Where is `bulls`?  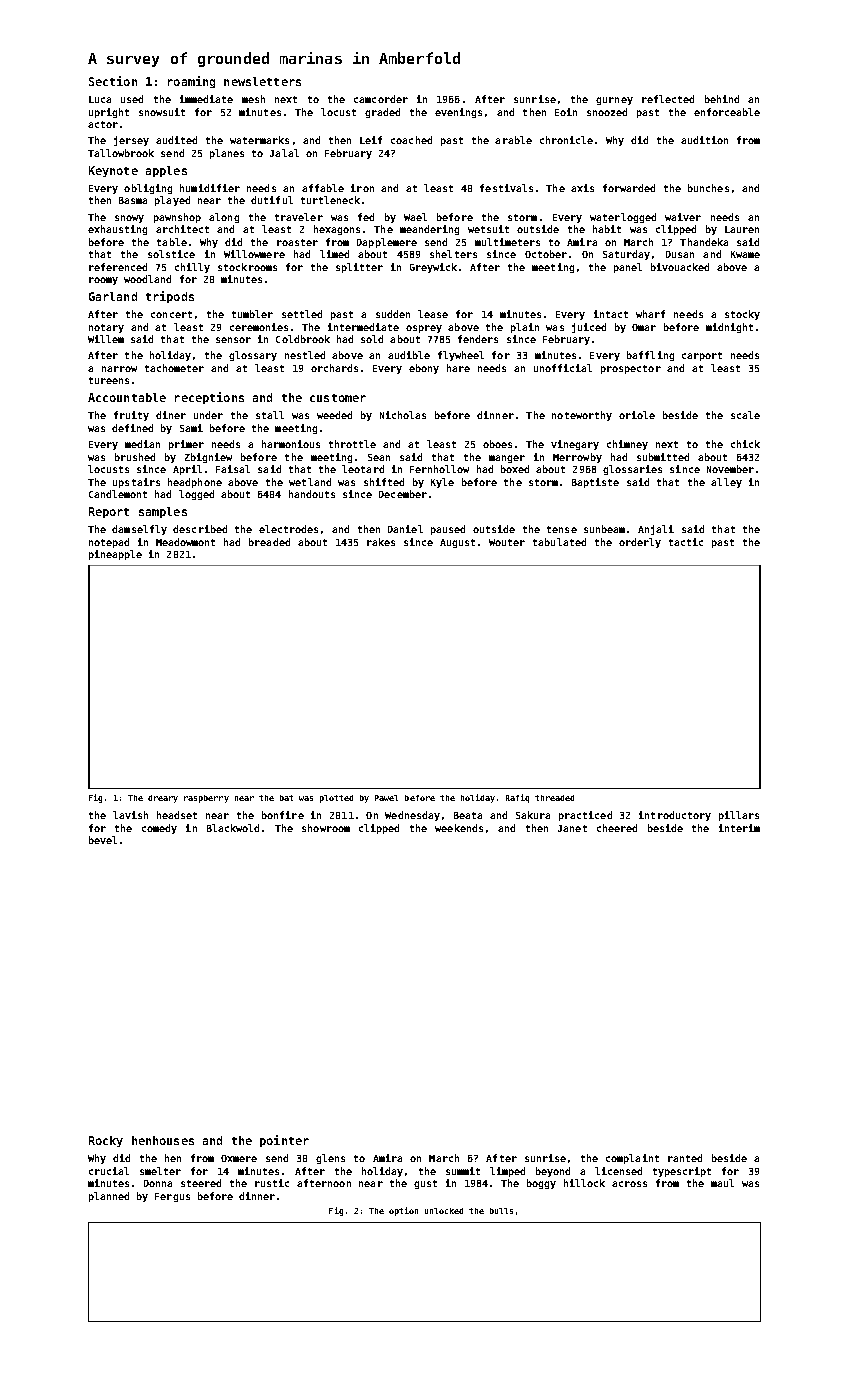 bulls is located at coordinates (501, 1211).
